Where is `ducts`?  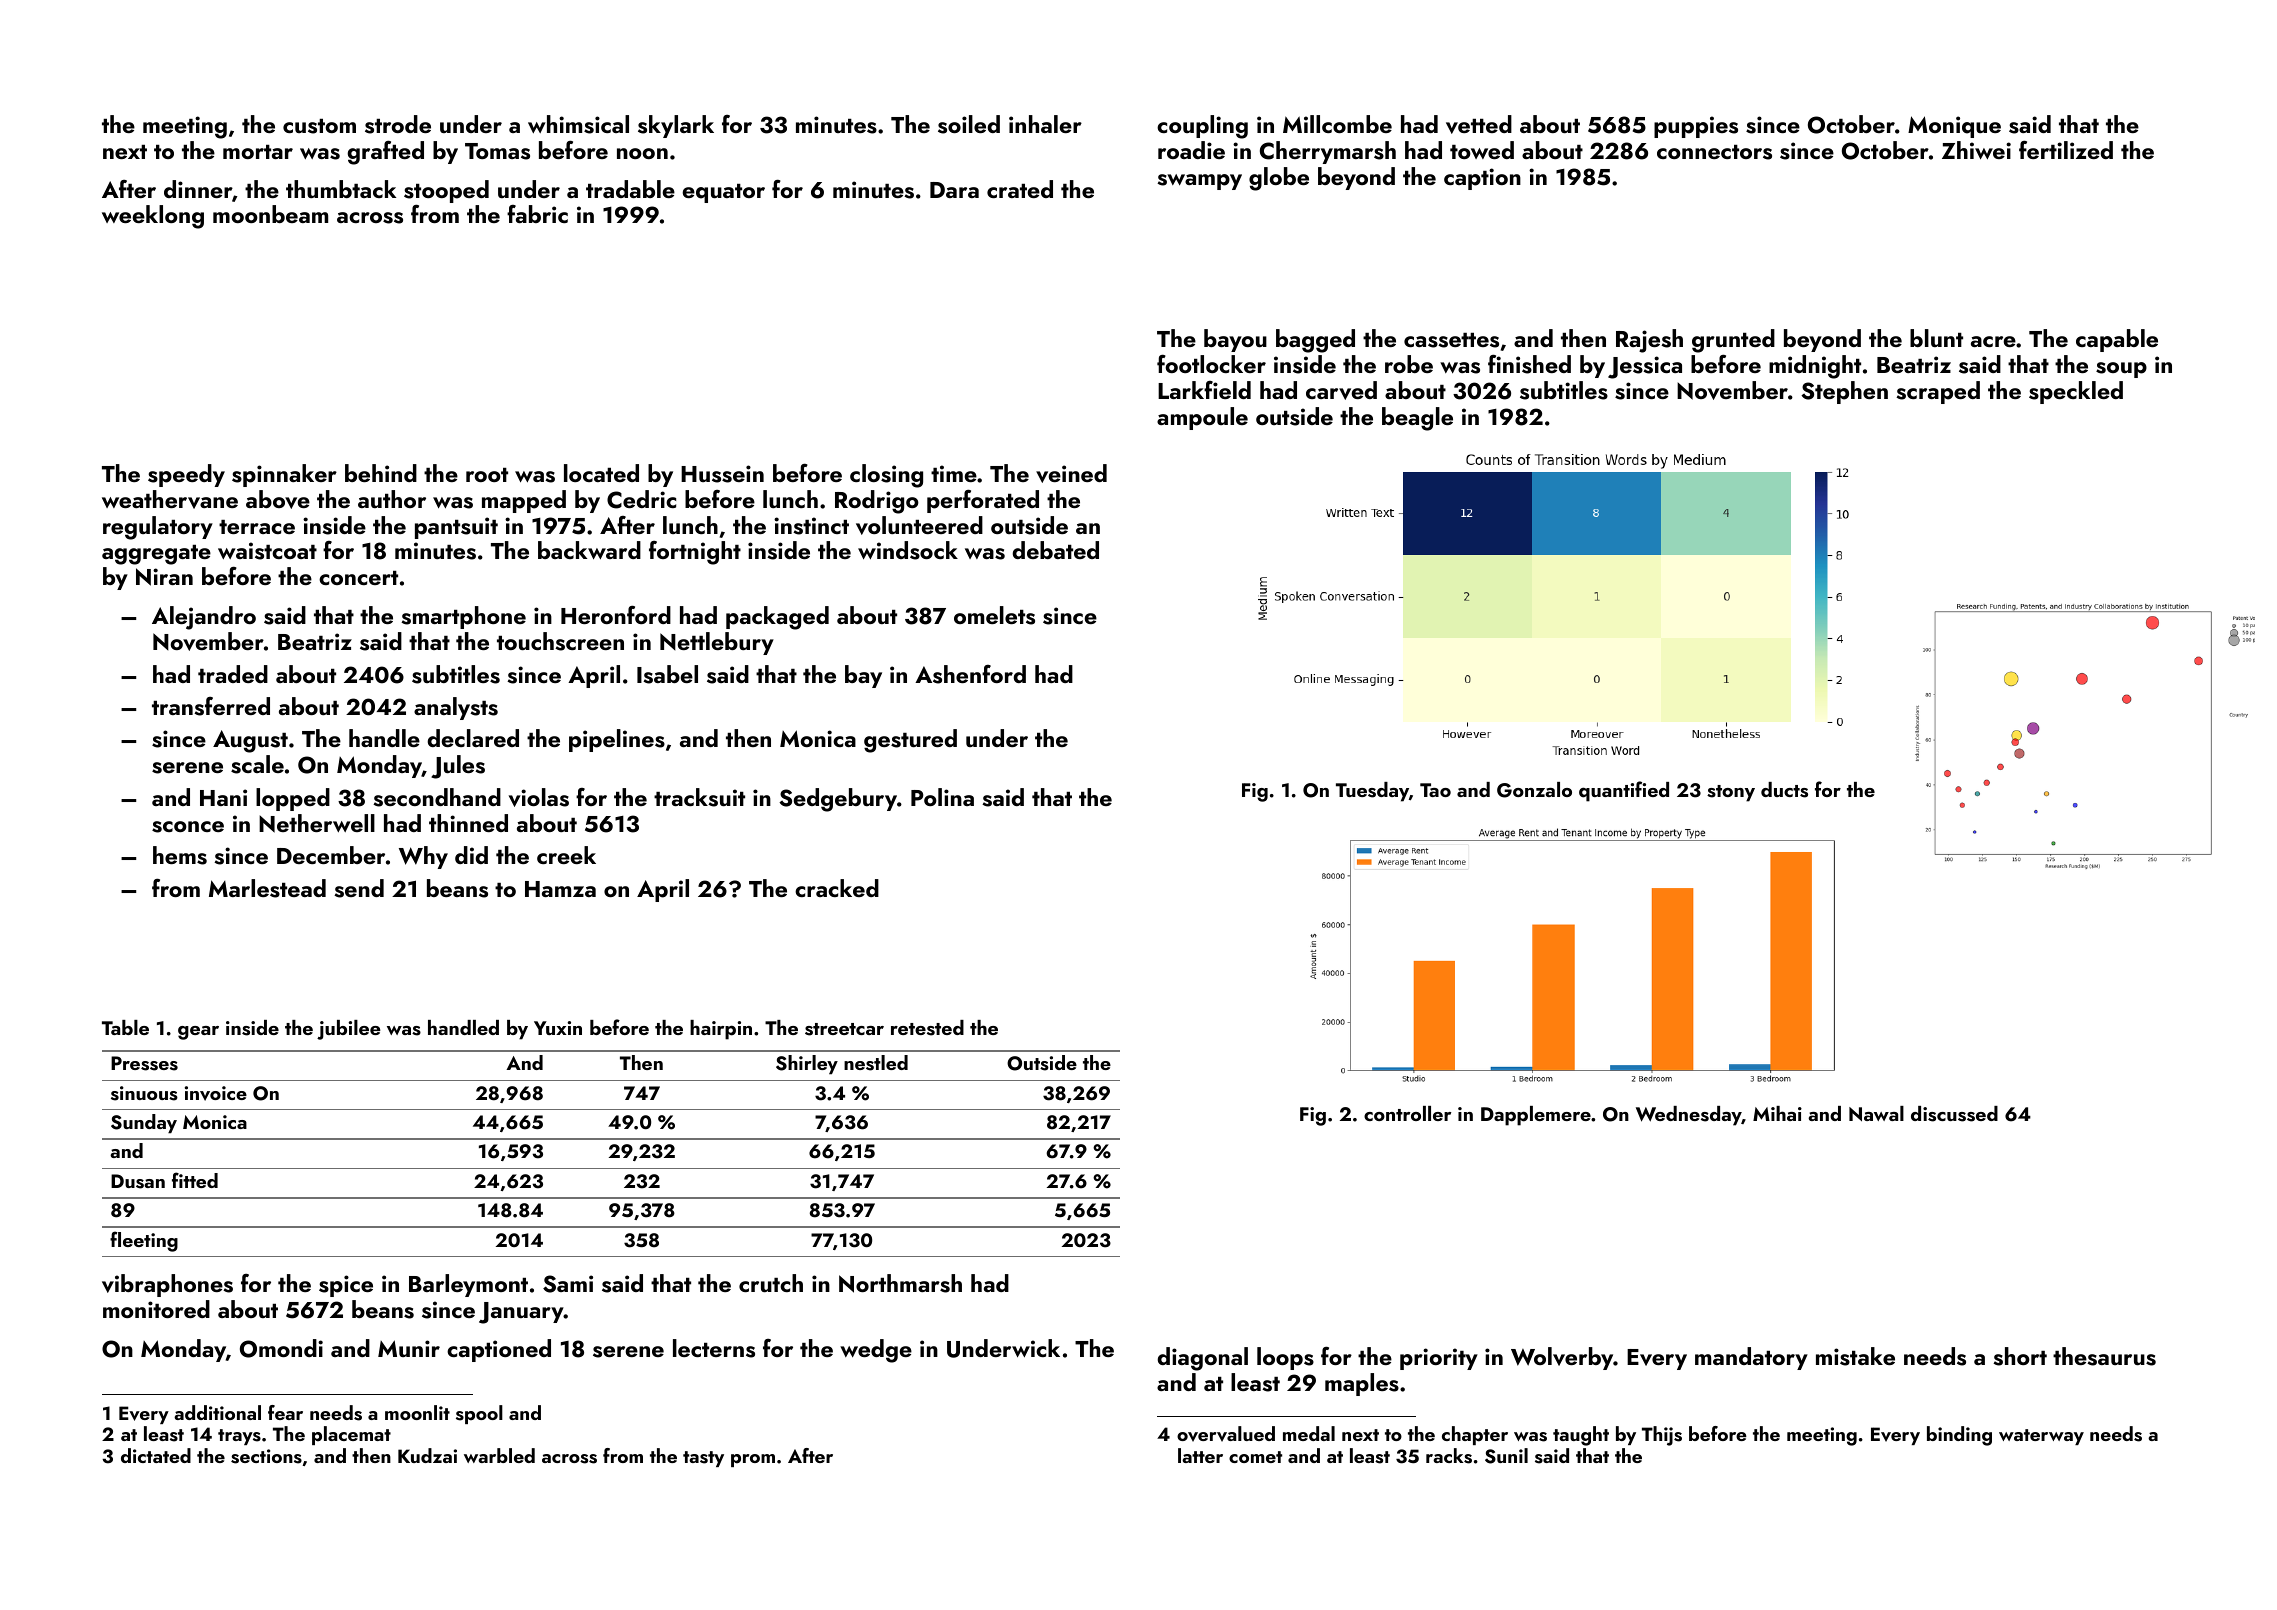 ducts is located at coordinates (1784, 790).
